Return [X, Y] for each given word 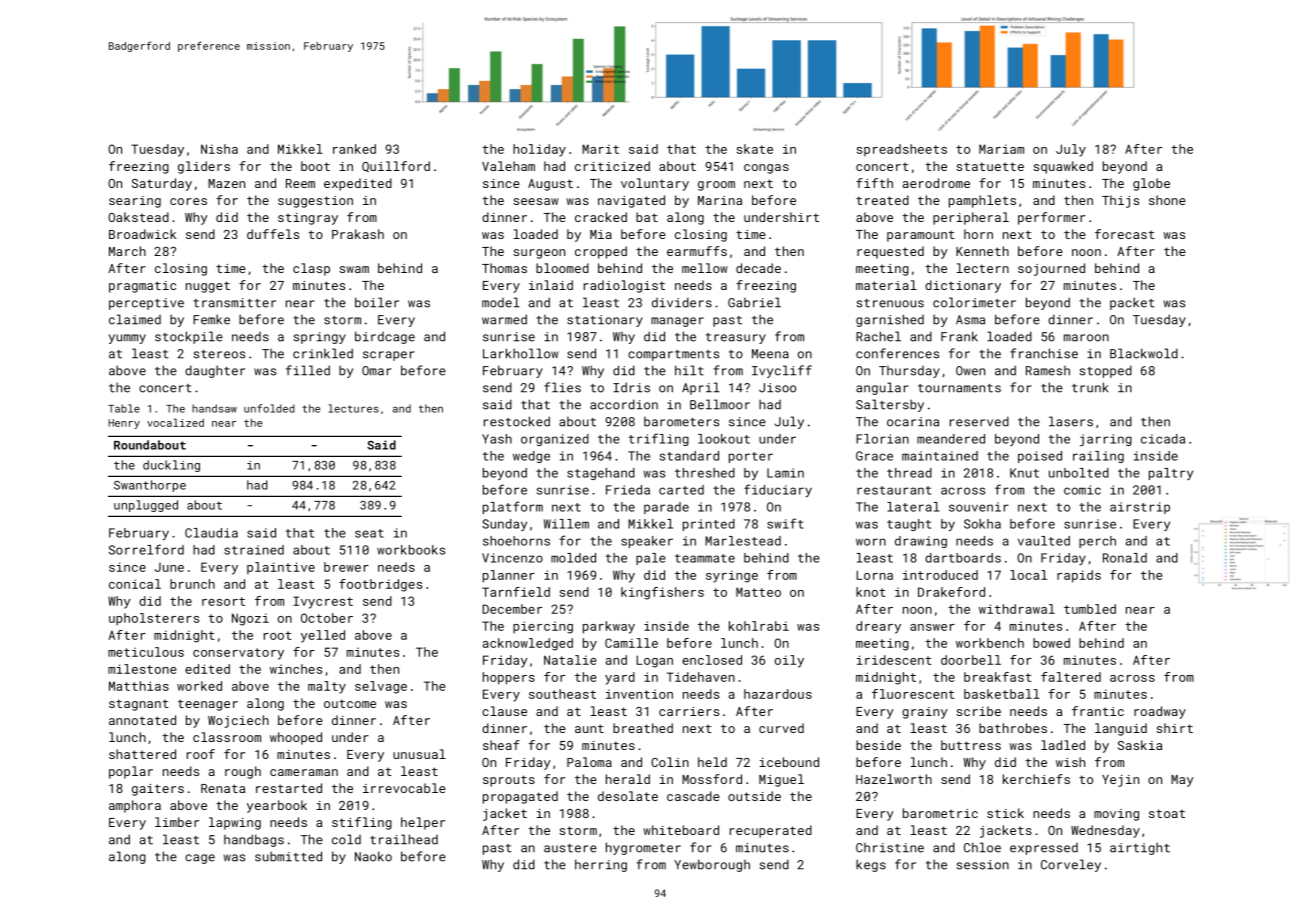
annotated [142, 720]
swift [785, 523]
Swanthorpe [150, 486]
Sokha [982, 524]
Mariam [1001, 149]
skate [755, 149]
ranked [354, 149]
